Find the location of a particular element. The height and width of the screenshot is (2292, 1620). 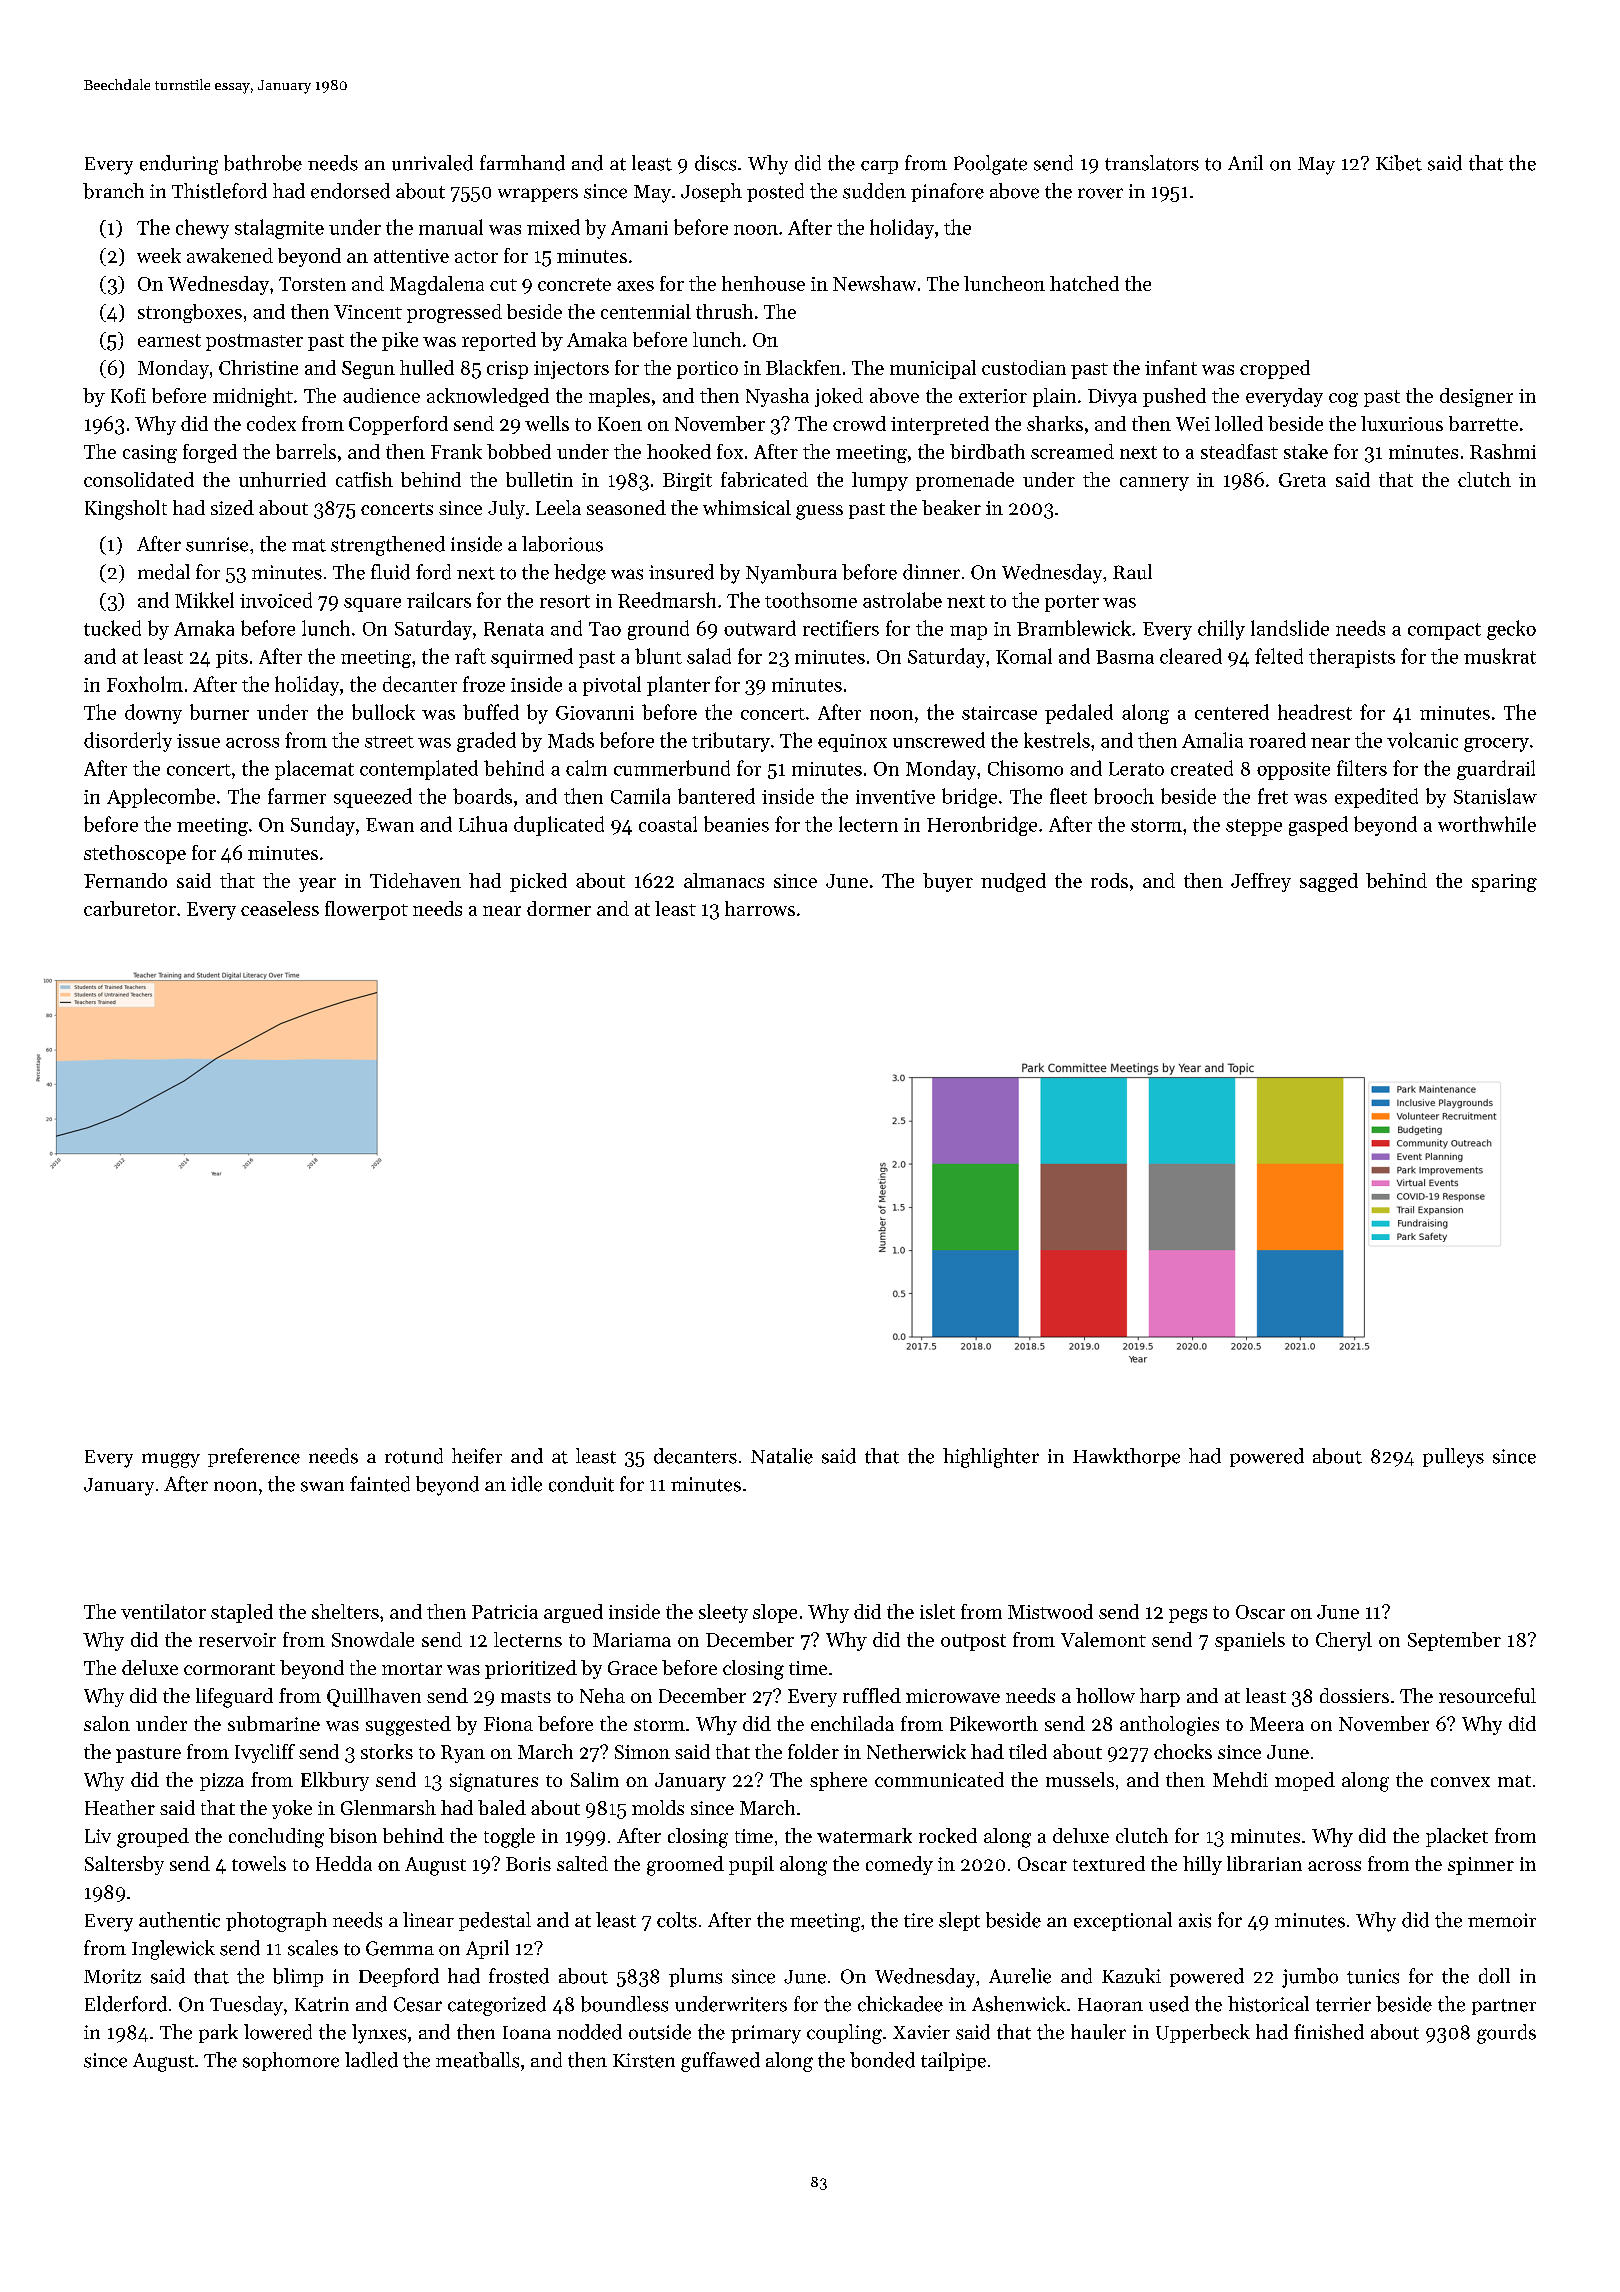

pedestal is located at coordinates (495, 1921).
